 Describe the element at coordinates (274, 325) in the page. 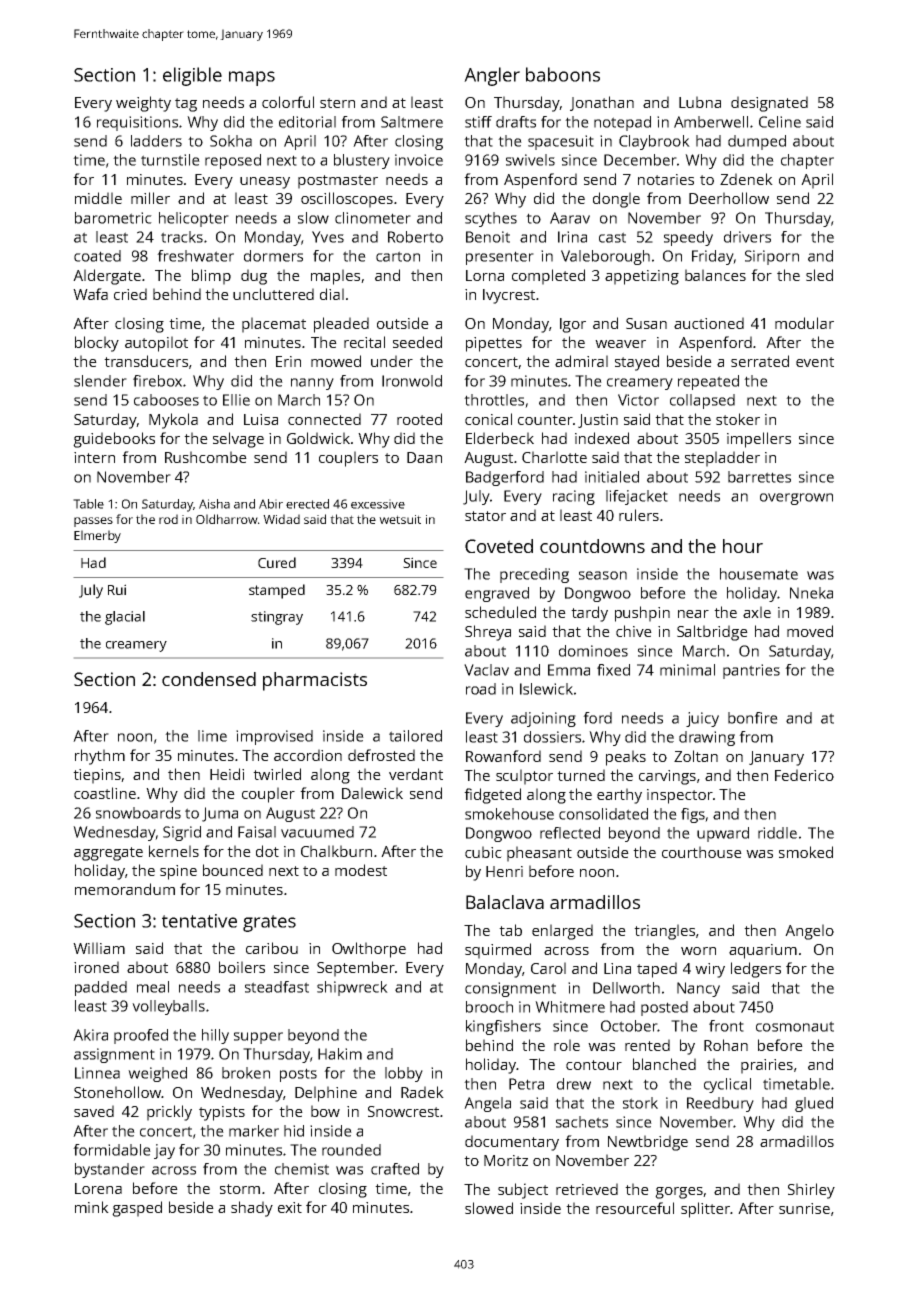

I see `placemat` at that location.
